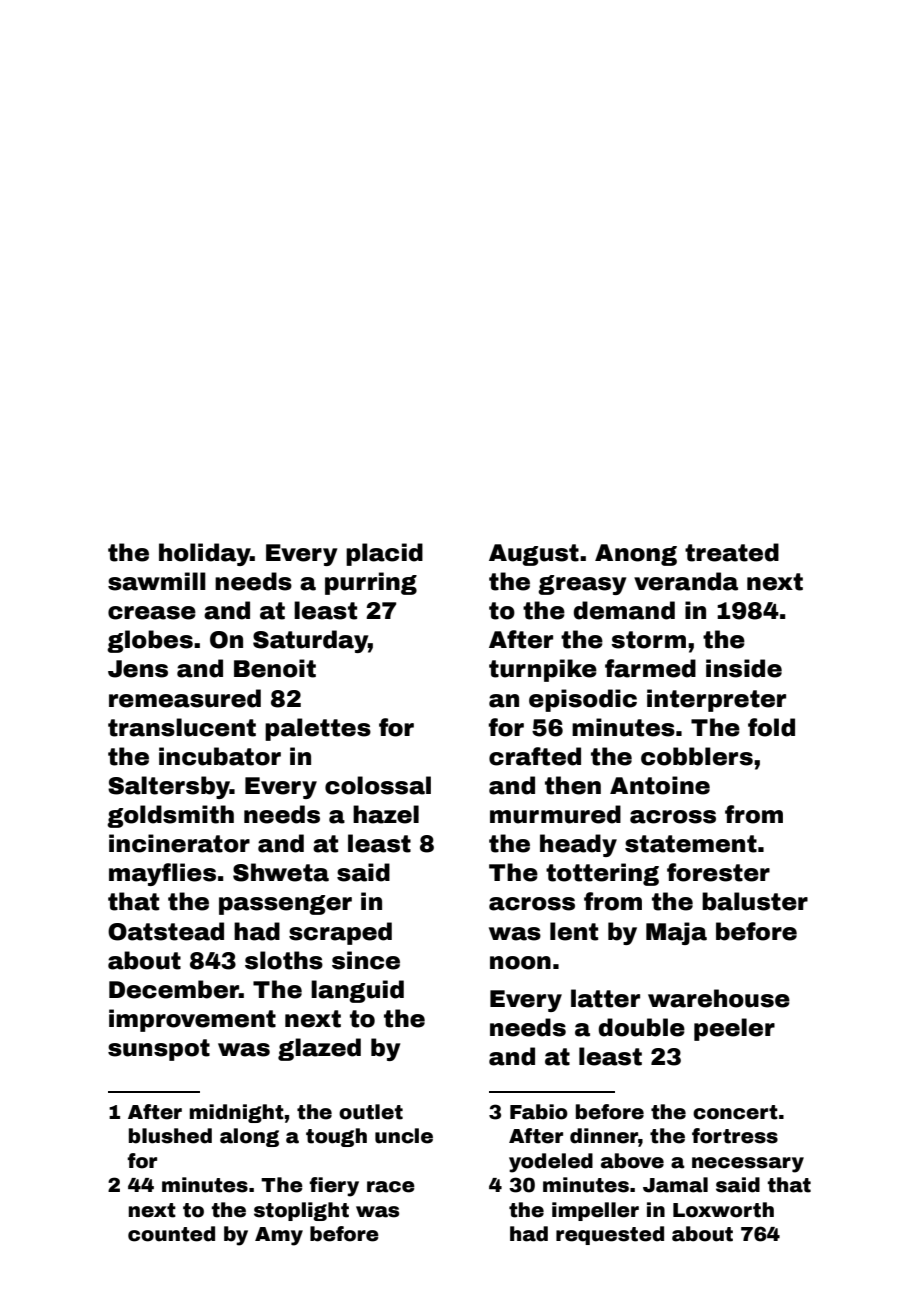 This screenshot has width=924, height=1311. What do you see at coordinates (686, 581) in the screenshot?
I see `veranda` at bounding box center [686, 581].
